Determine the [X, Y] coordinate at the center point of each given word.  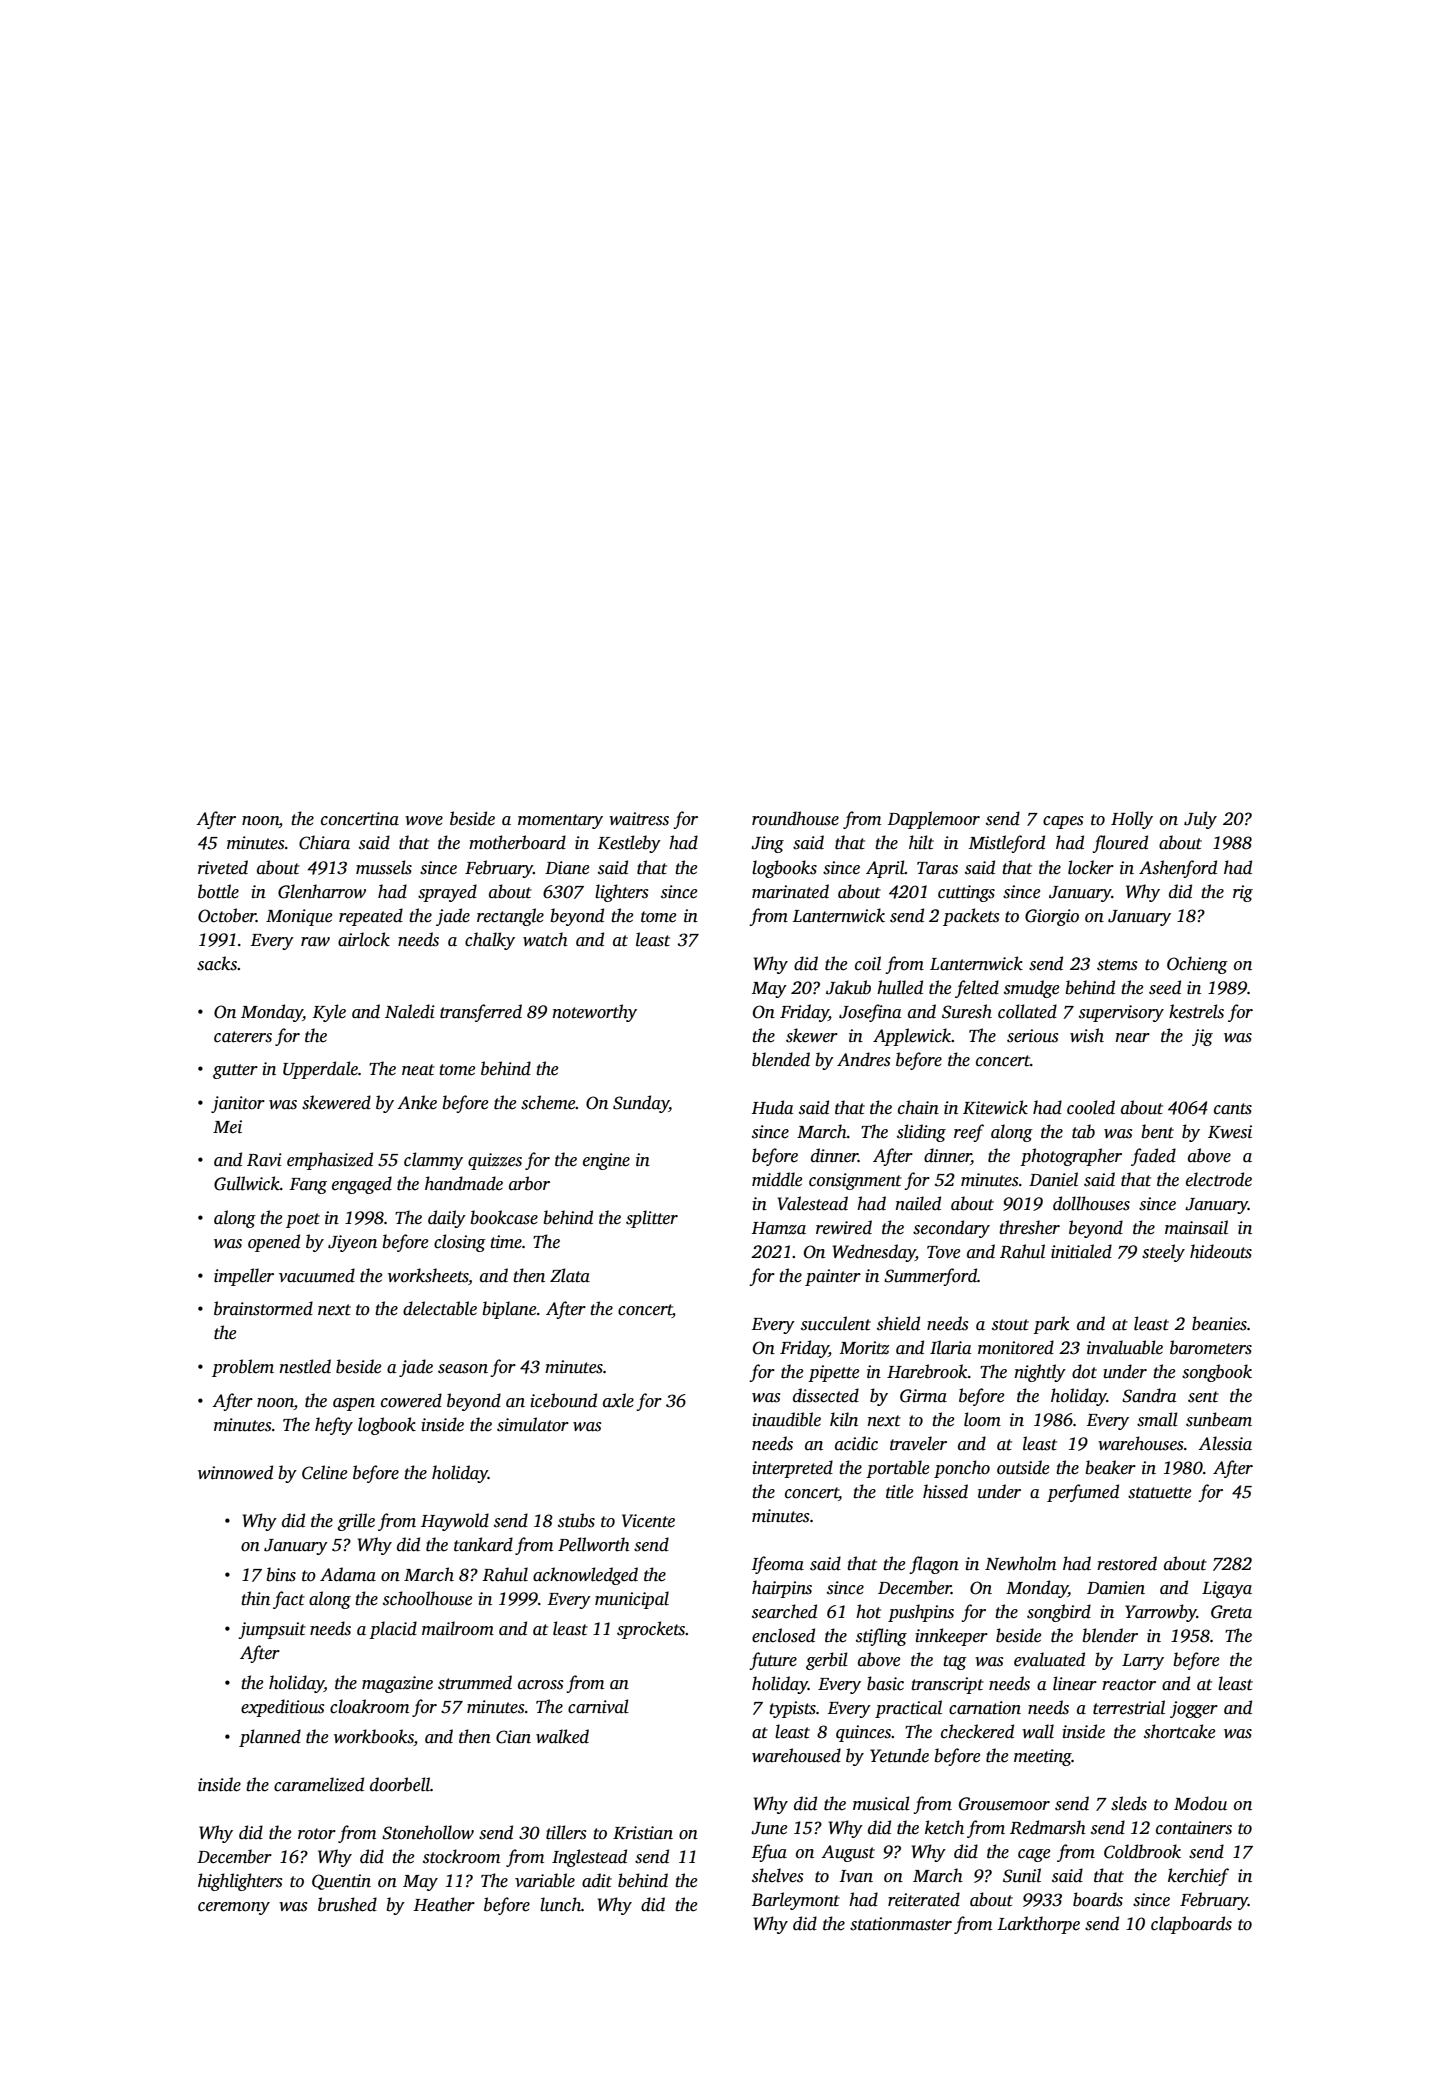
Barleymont [795, 1901]
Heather [444, 1904]
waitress [639, 819]
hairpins [782, 1589]
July [1200, 820]
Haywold [455, 1522]
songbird [1059, 1613]
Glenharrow [322, 891]
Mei [227, 1127]
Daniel [1053, 1179]
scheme [548, 1102]
